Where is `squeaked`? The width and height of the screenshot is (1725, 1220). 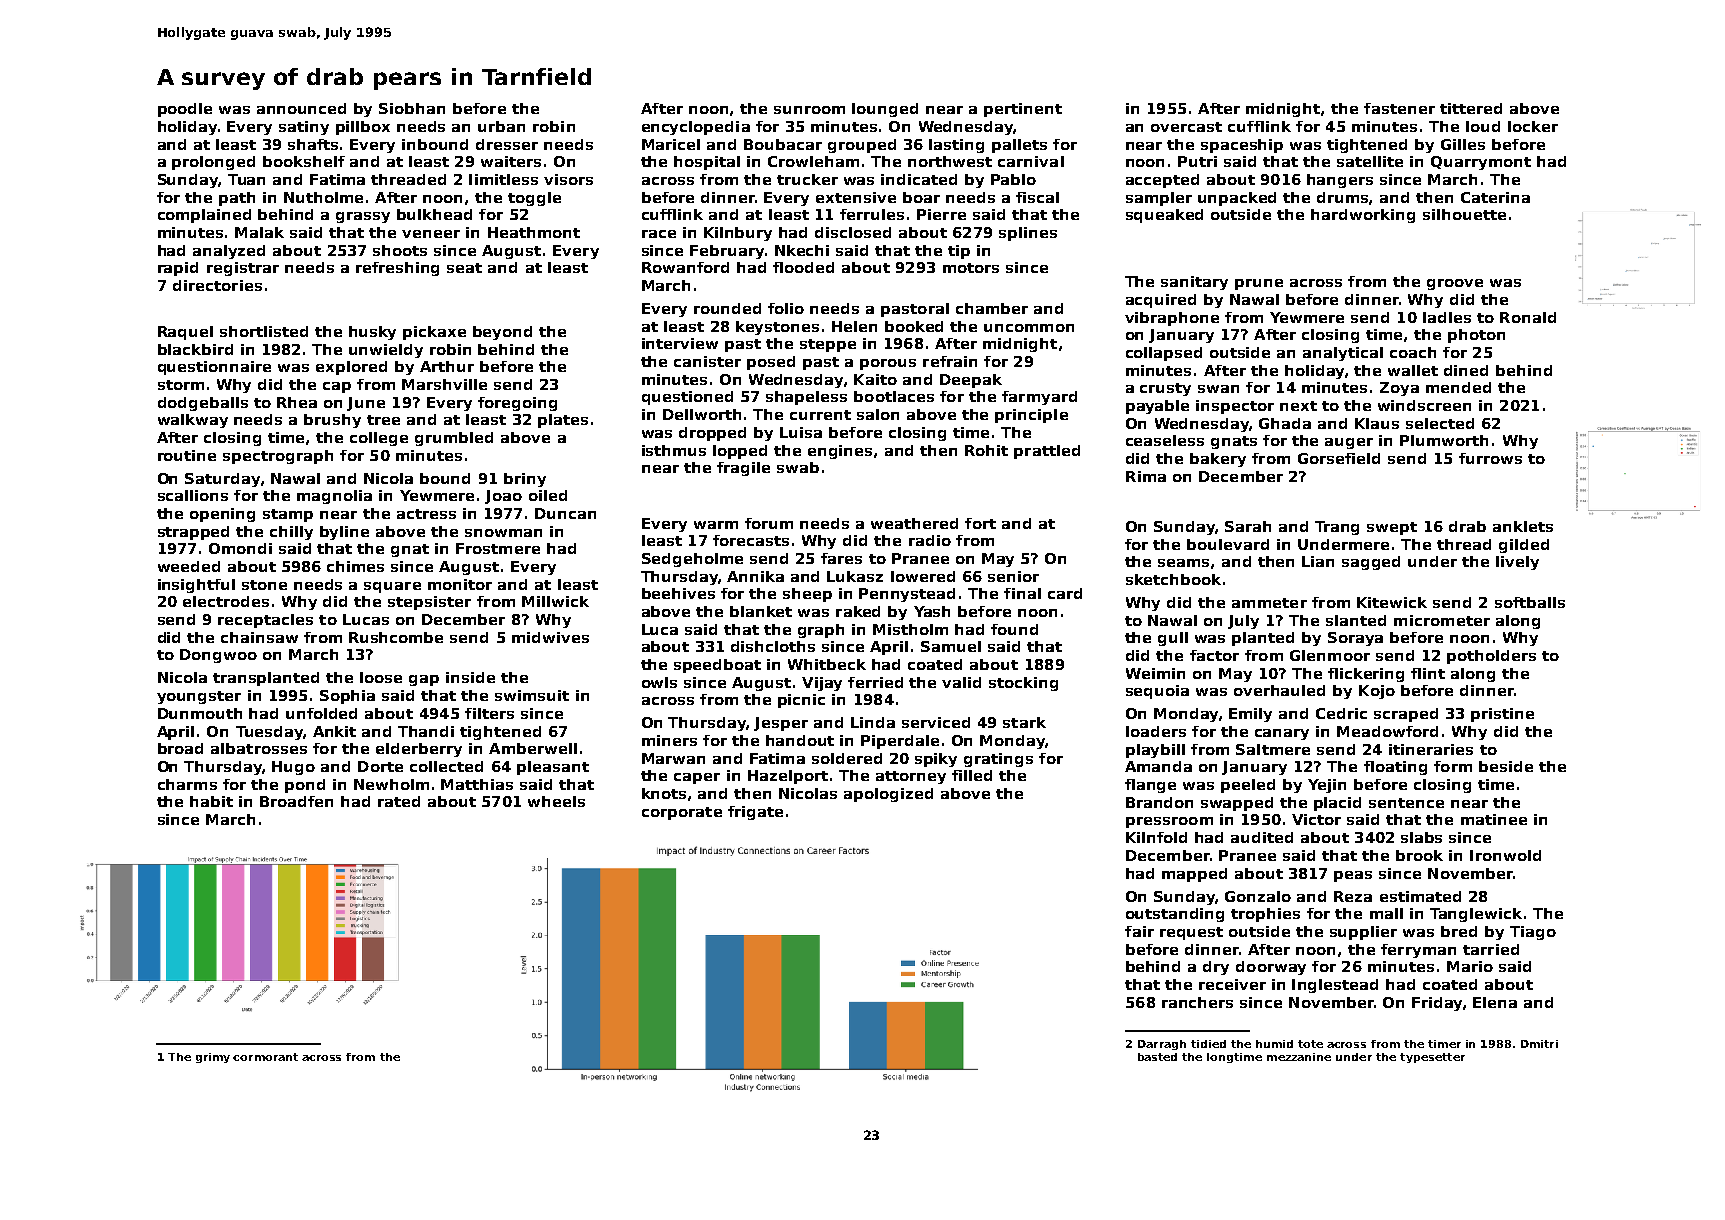 squeaked is located at coordinates (1164, 216).
